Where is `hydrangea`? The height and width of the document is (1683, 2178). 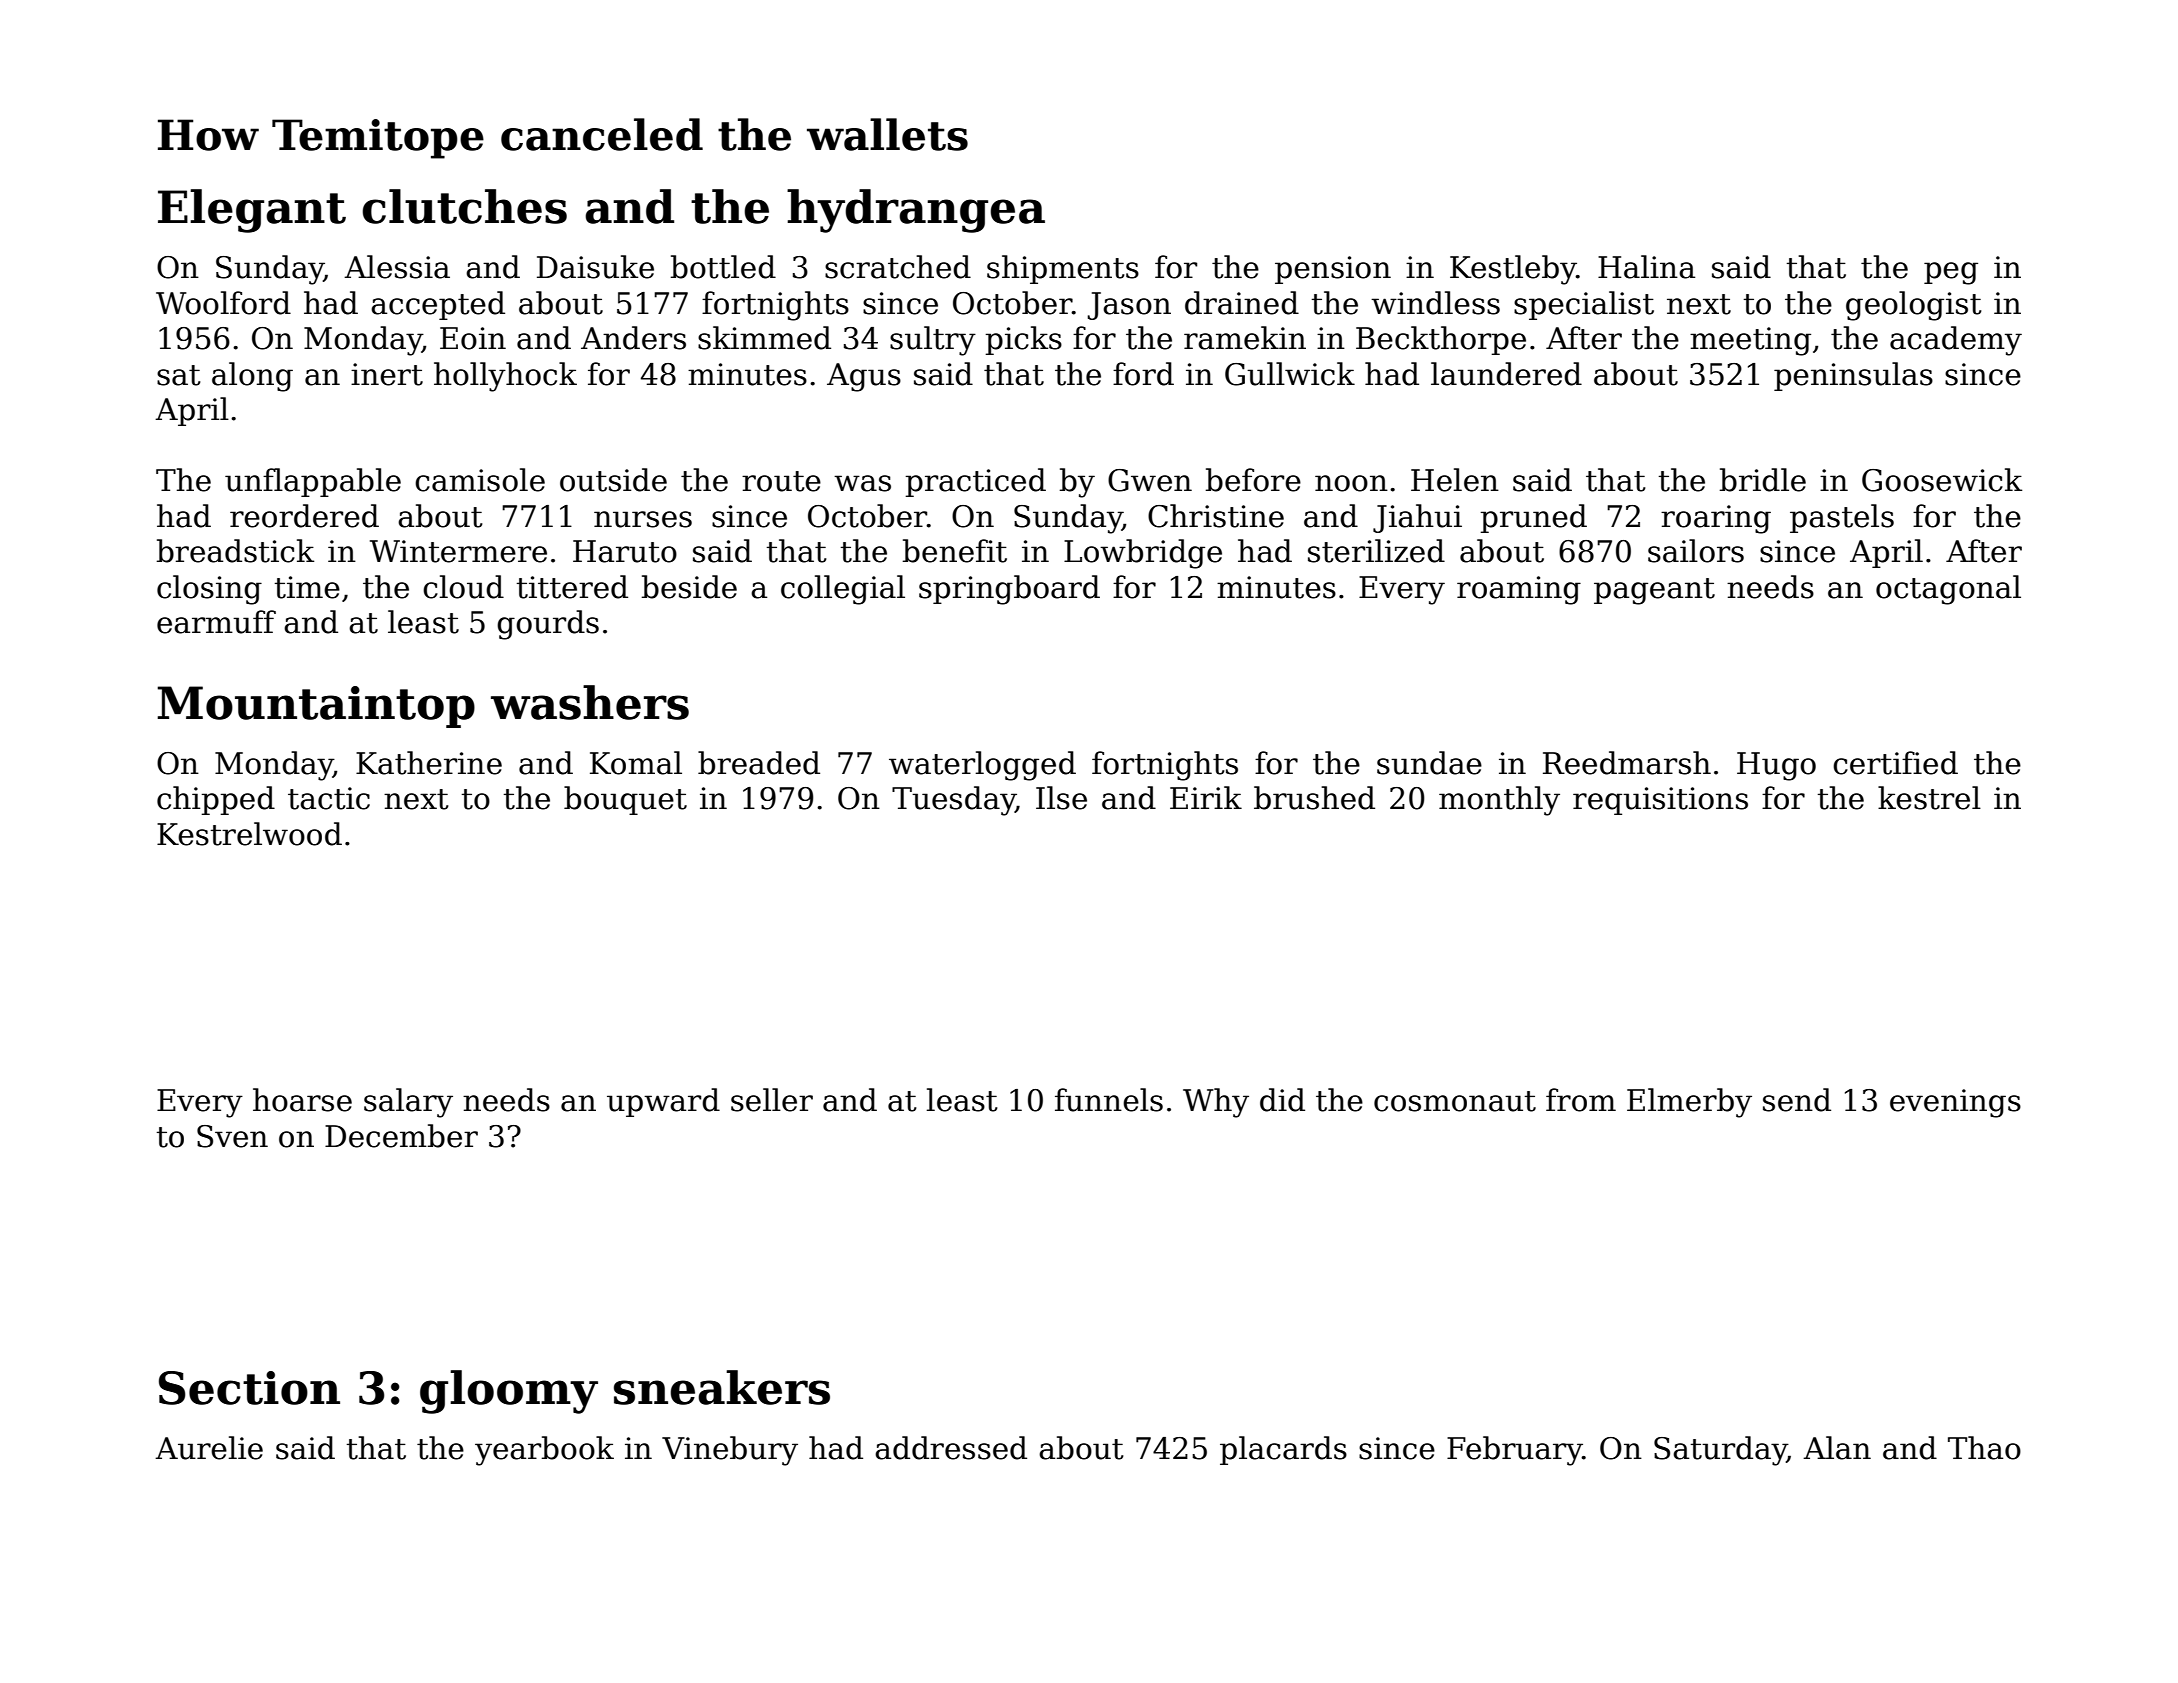 hydrangea is located at coordinates (916, 211).
